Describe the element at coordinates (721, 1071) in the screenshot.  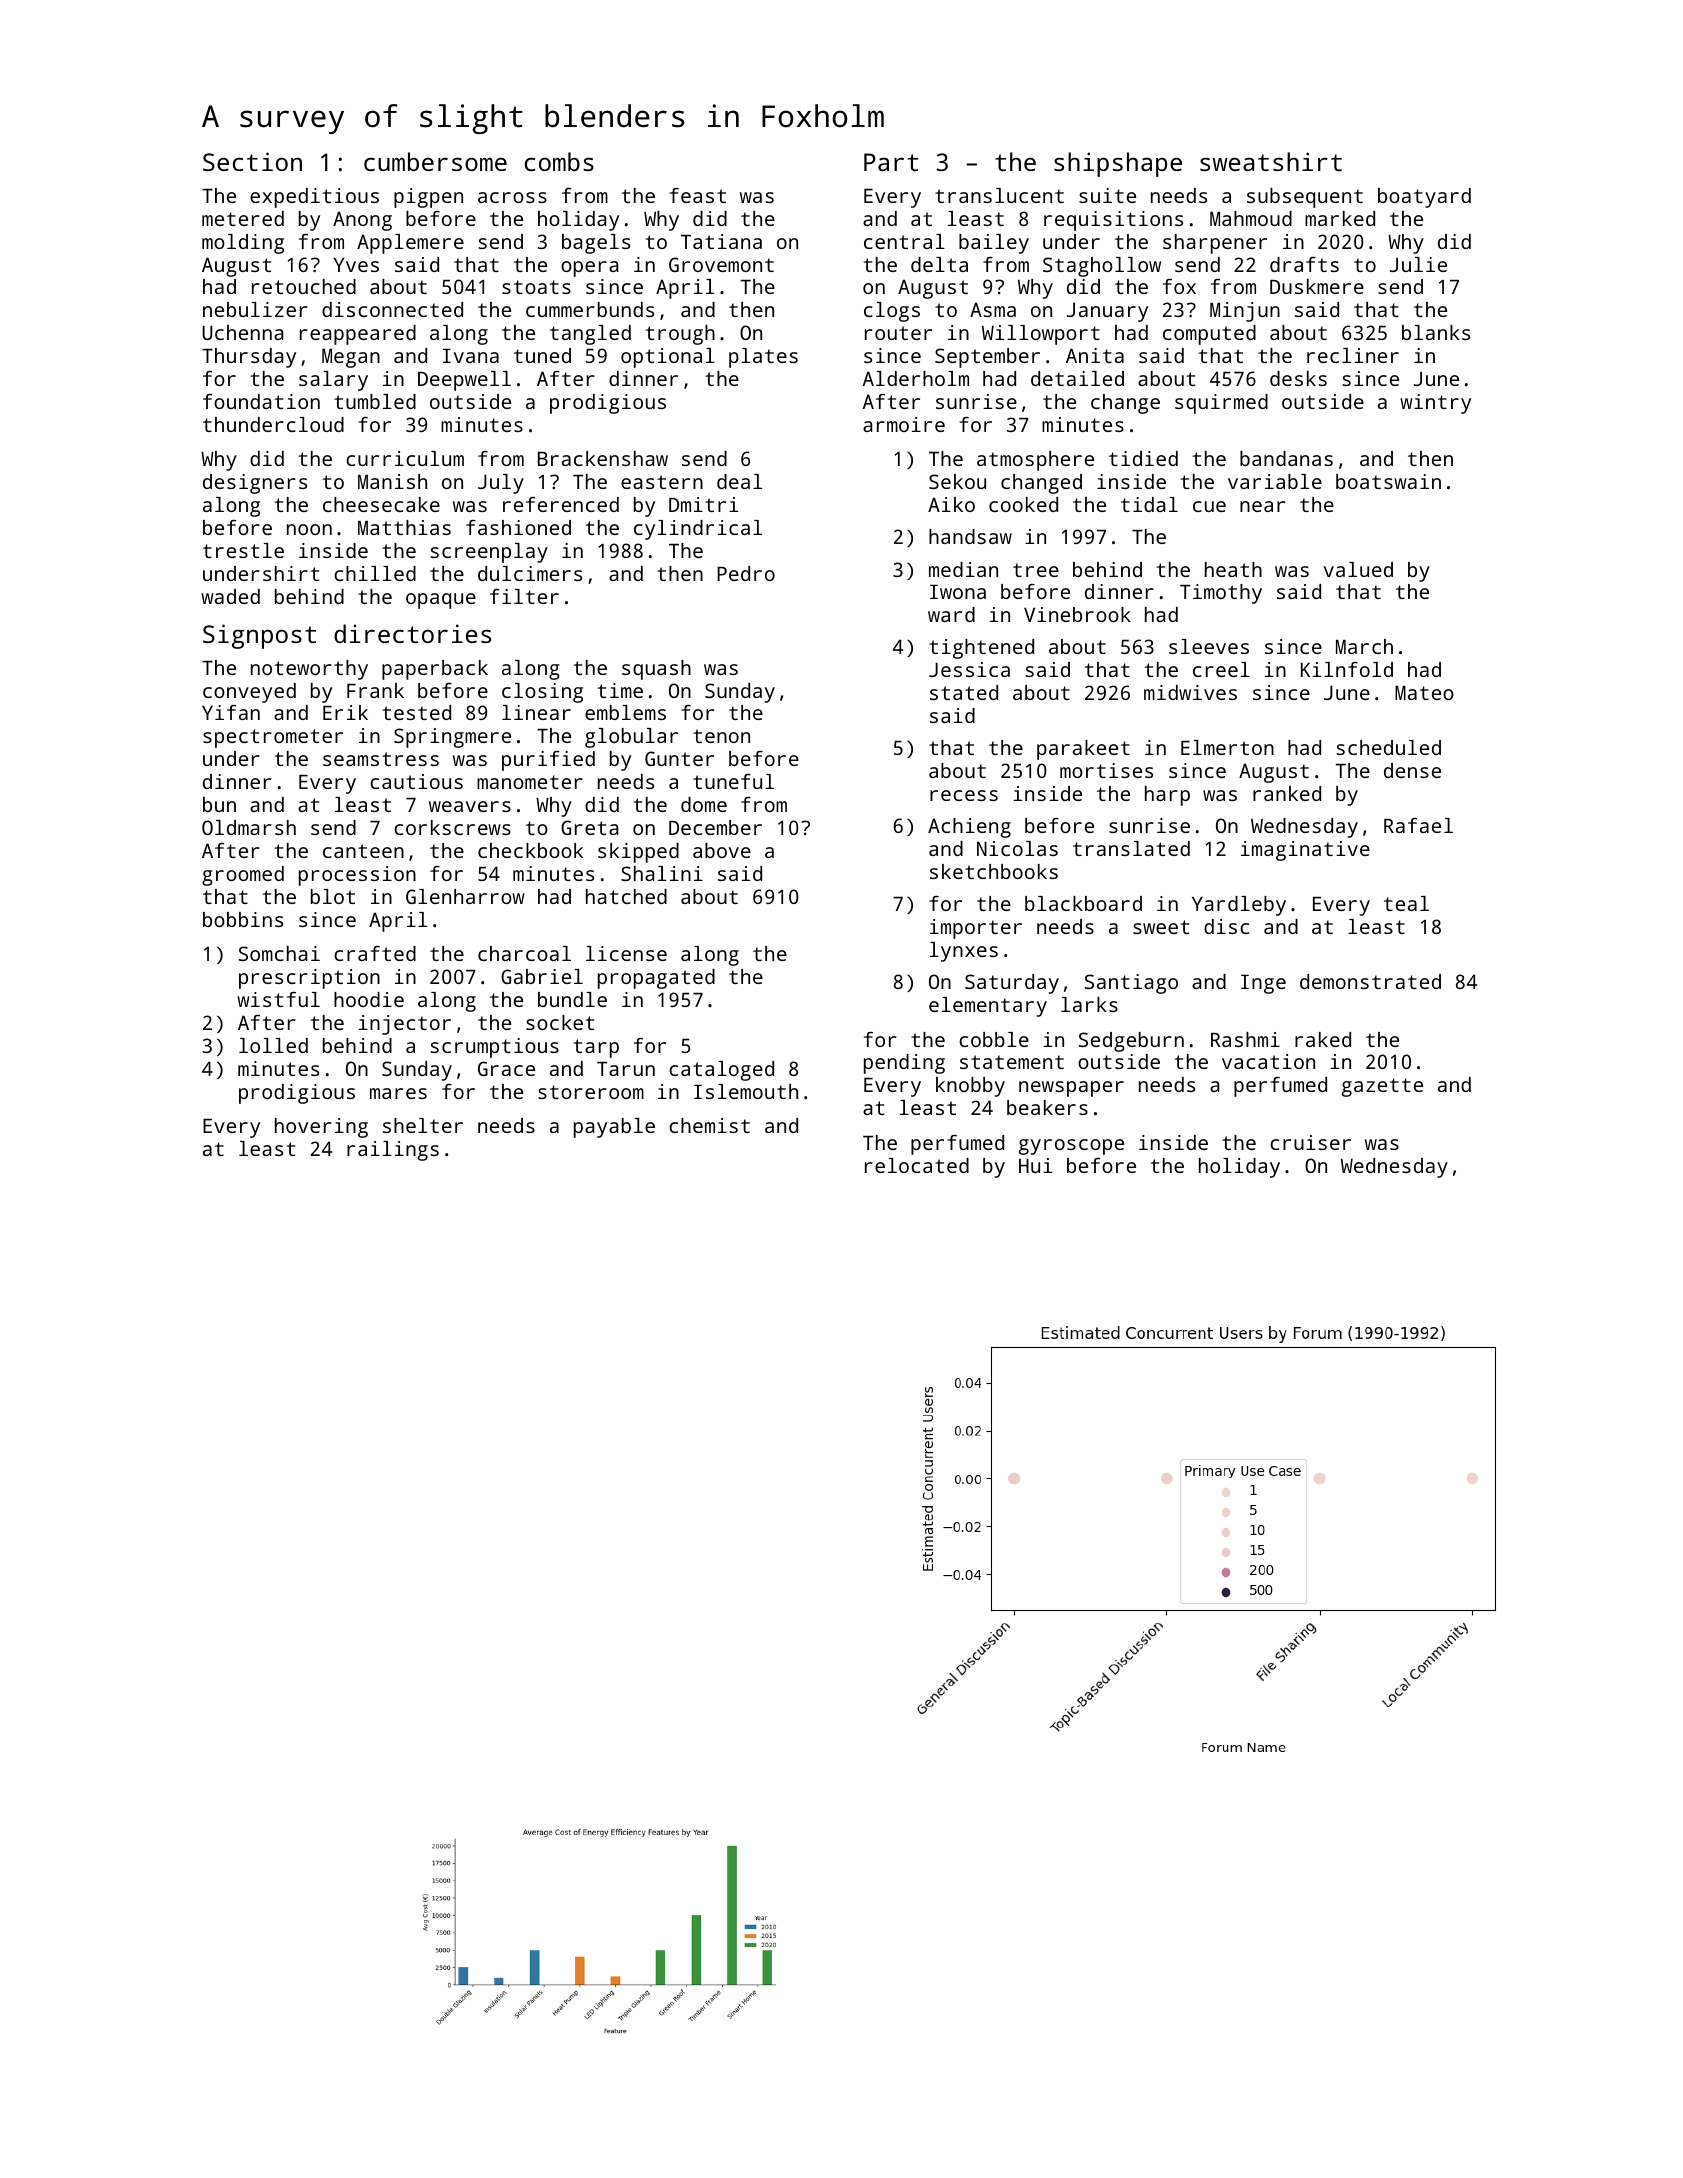
I see `cataloged` at that location.
